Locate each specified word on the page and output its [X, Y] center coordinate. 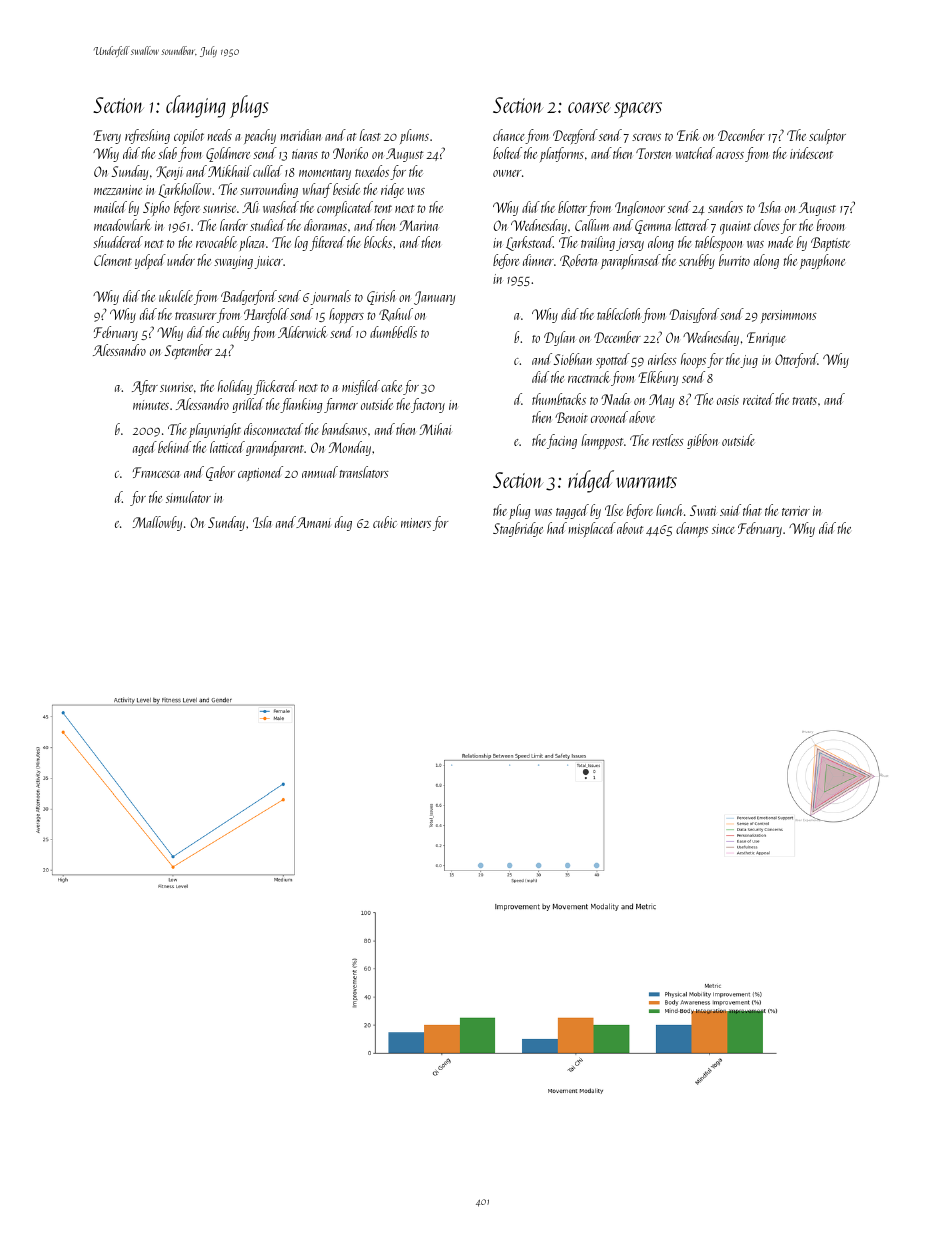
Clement [113, 260]
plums [414, 136]
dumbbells [393, 332]
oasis [728, 400]
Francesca [156, 472]
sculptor [827, 136]
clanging [196, 106]
